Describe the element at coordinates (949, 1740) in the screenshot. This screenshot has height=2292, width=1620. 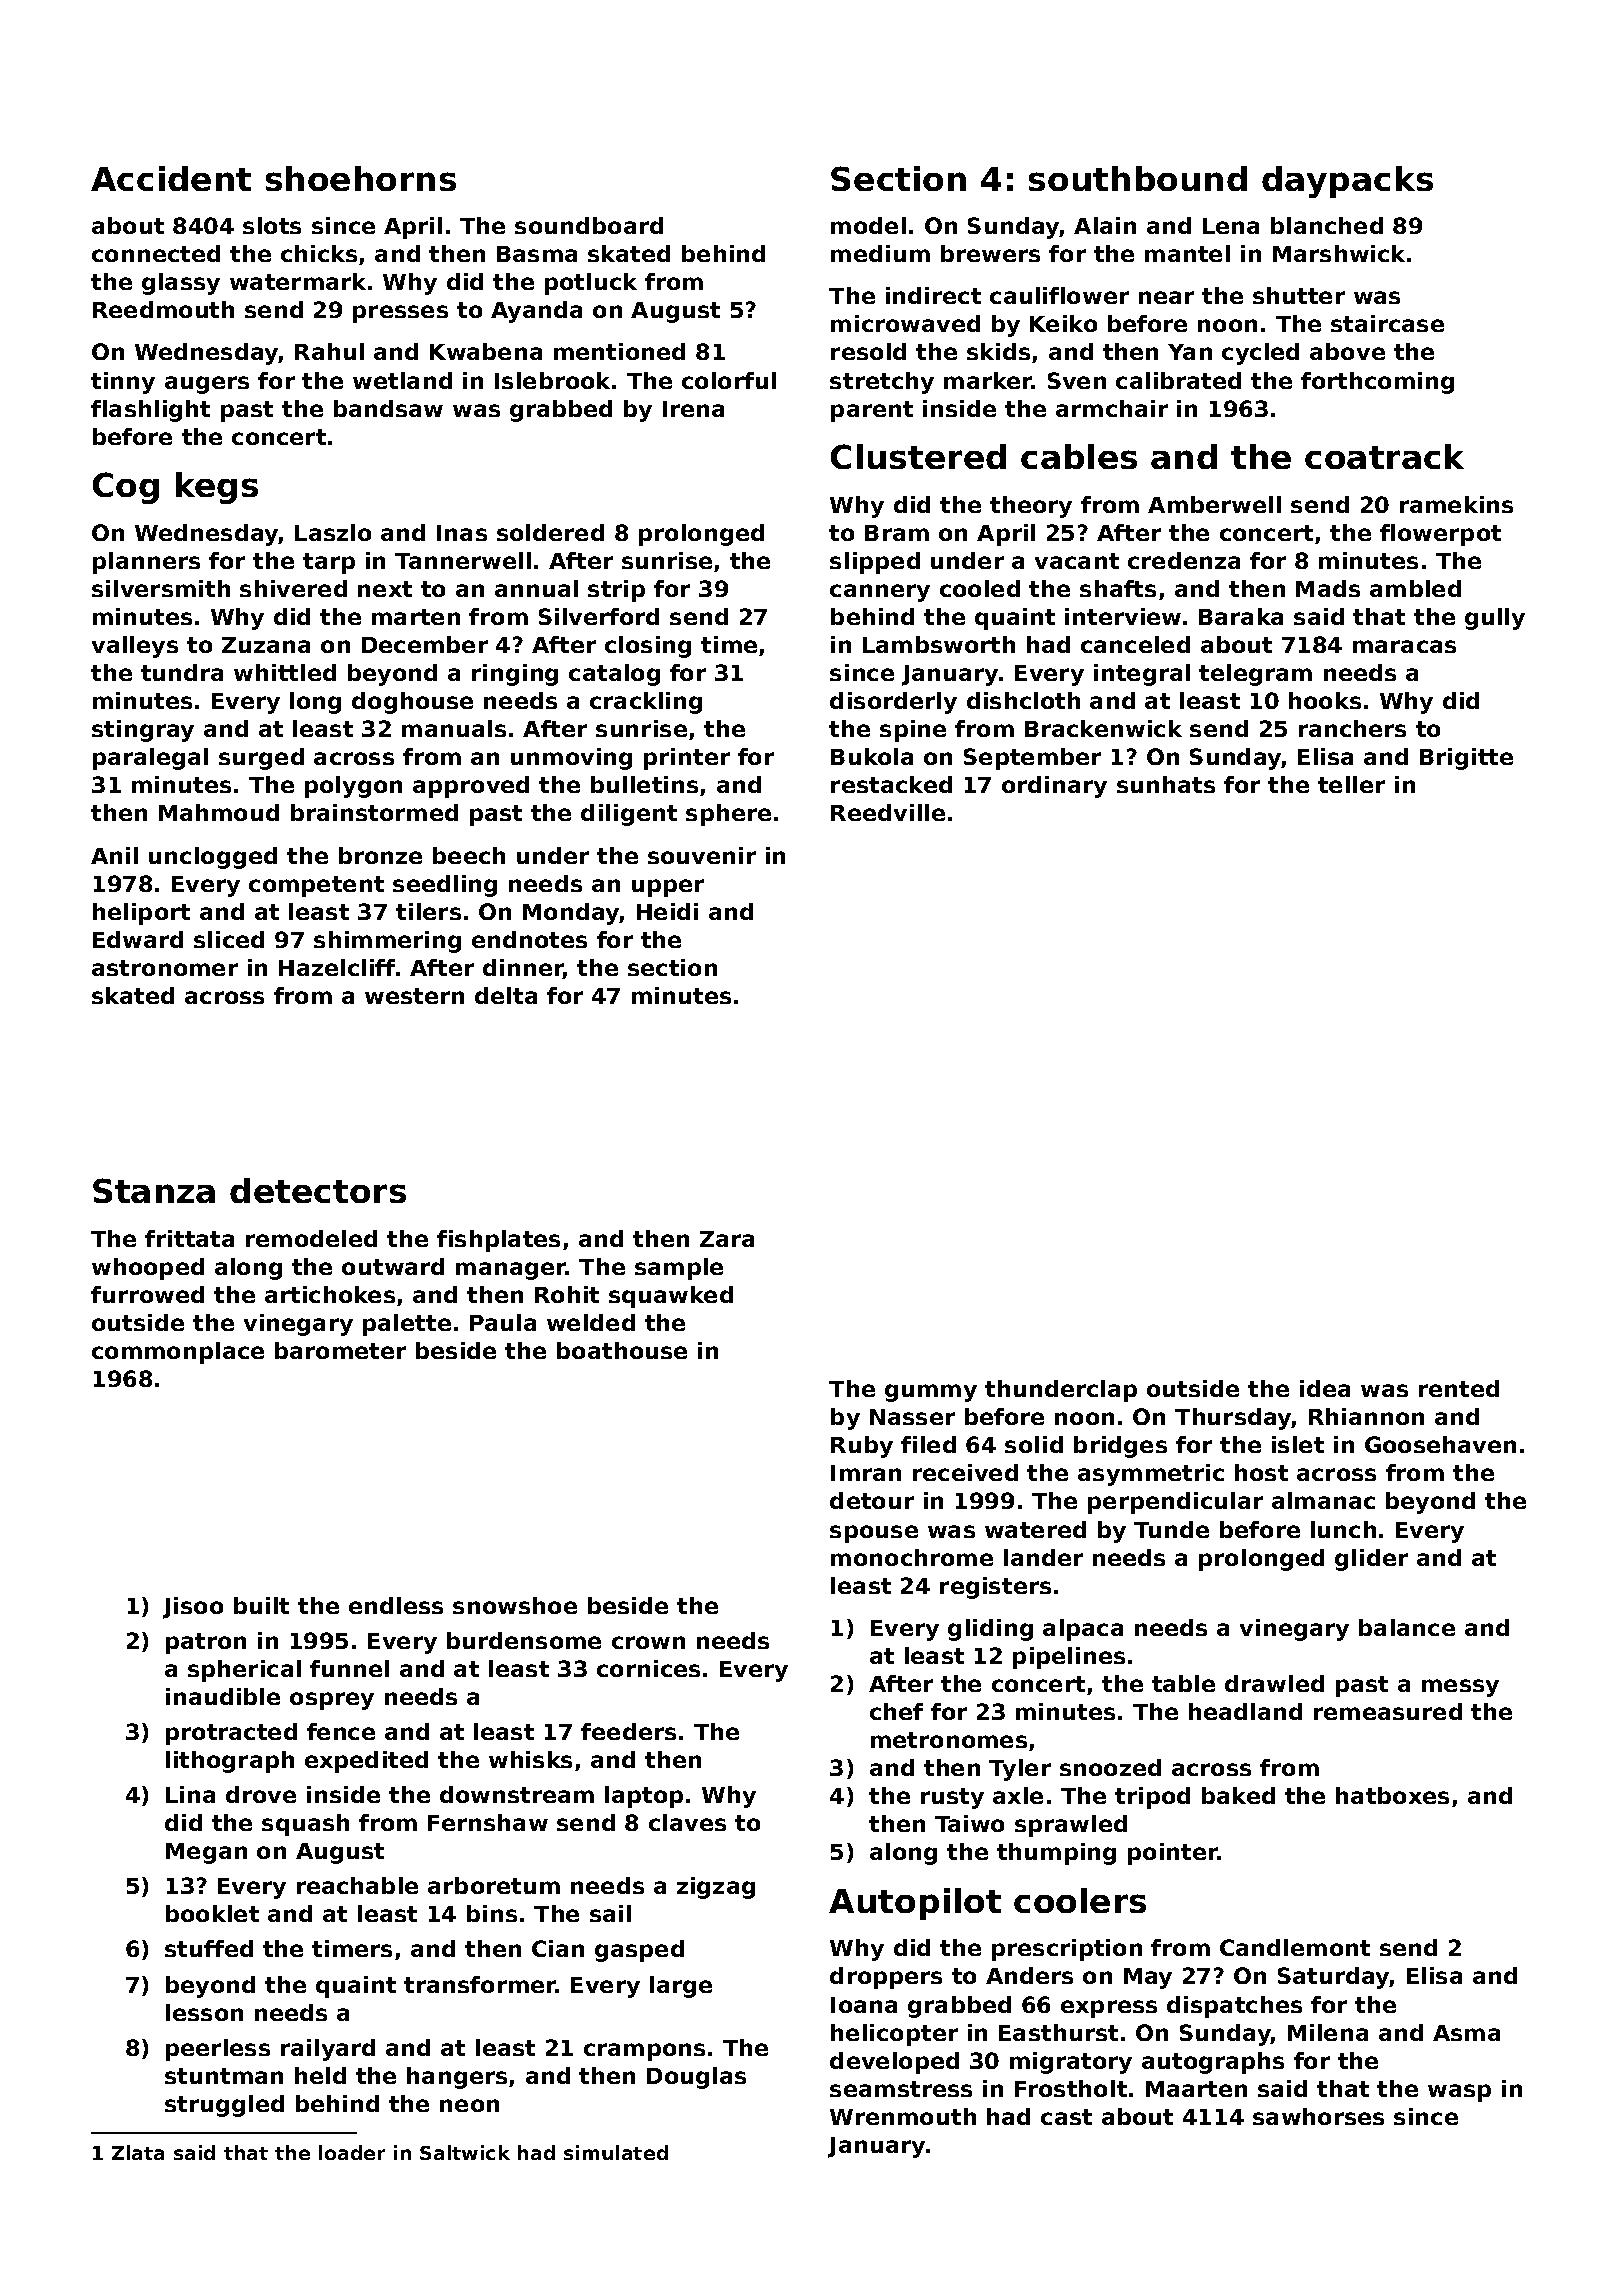
I see `metronomes` at that location.
